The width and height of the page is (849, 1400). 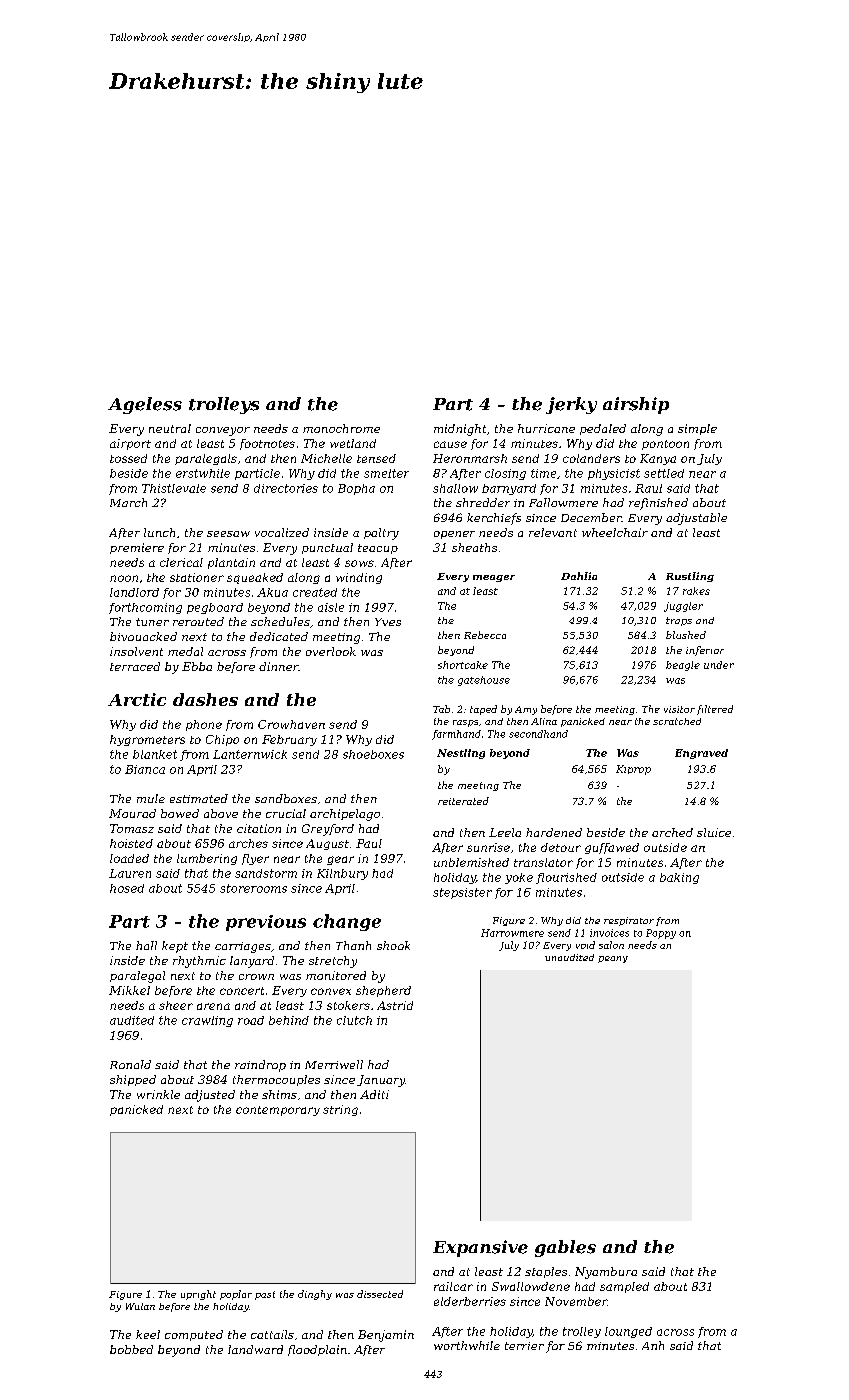 I want to click on terrier, so click(x=524, y=1346).
